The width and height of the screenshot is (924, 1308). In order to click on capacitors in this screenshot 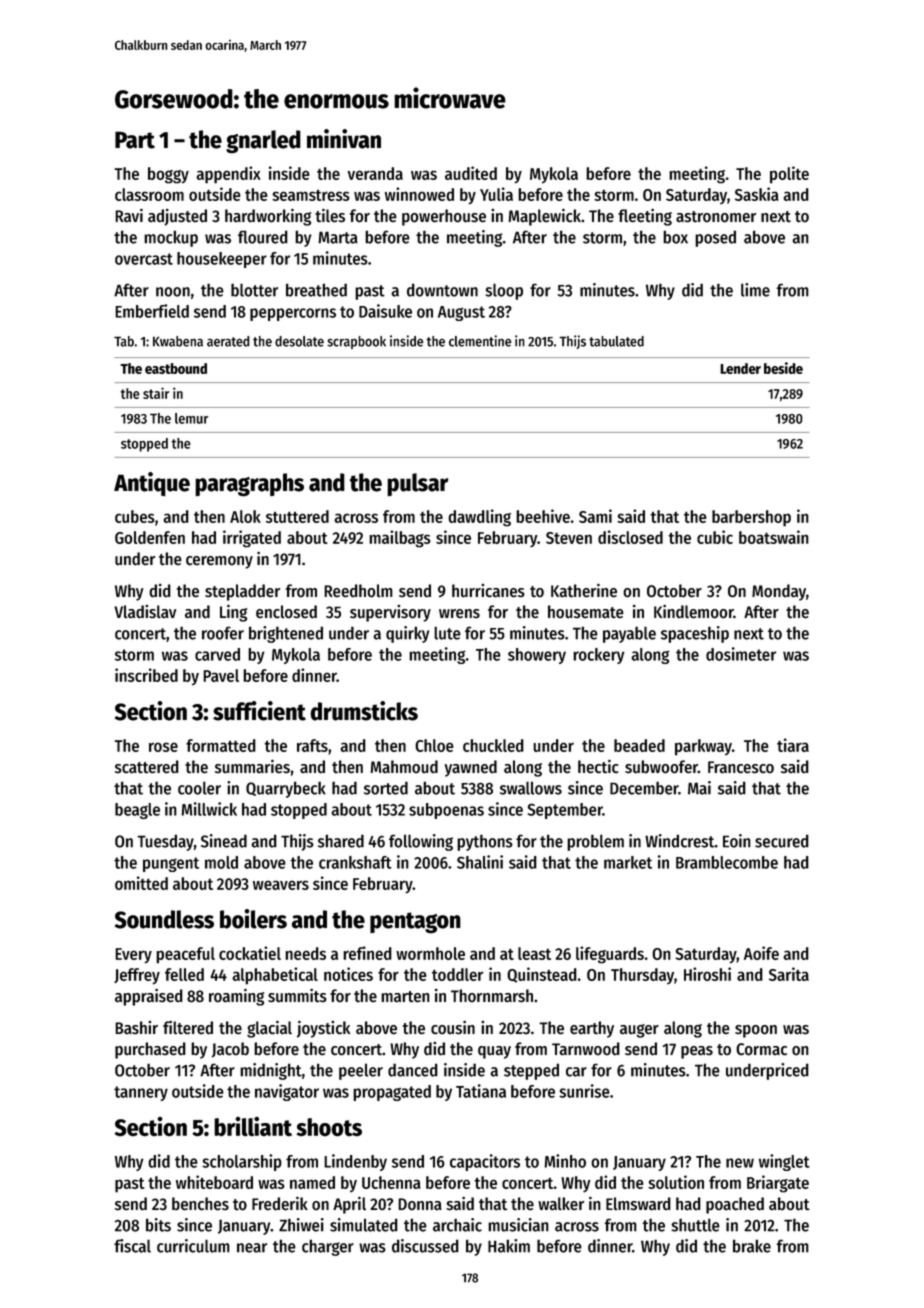, I will do `click(485, 1162)`.
